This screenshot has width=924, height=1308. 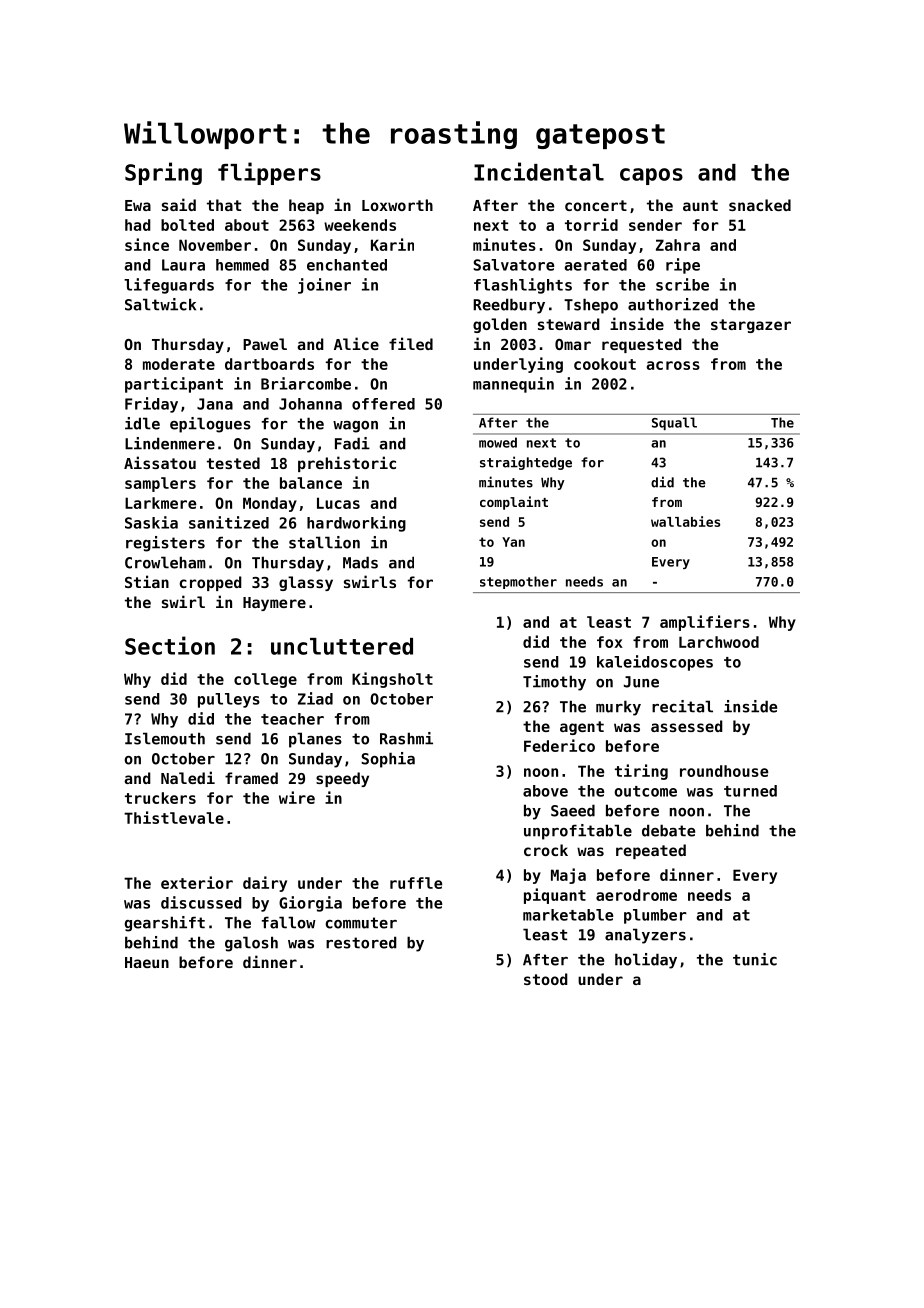 I want to click on golden, so click(x=500, y=325).
